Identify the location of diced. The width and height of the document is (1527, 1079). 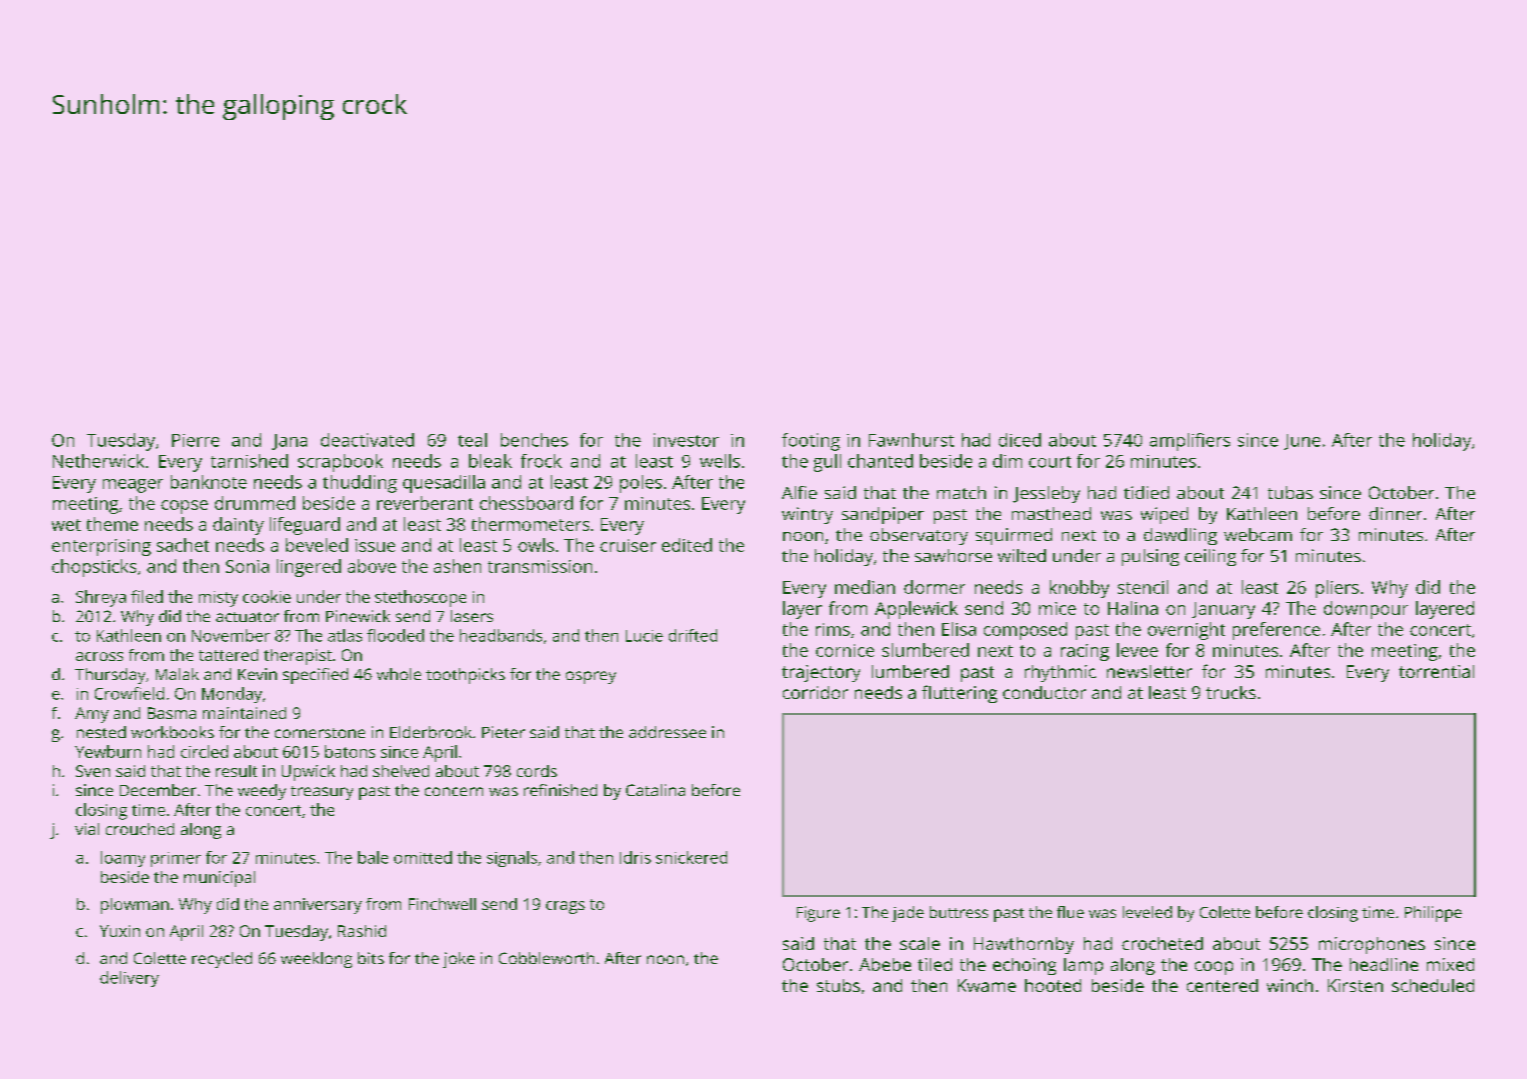
(1020, 440).
